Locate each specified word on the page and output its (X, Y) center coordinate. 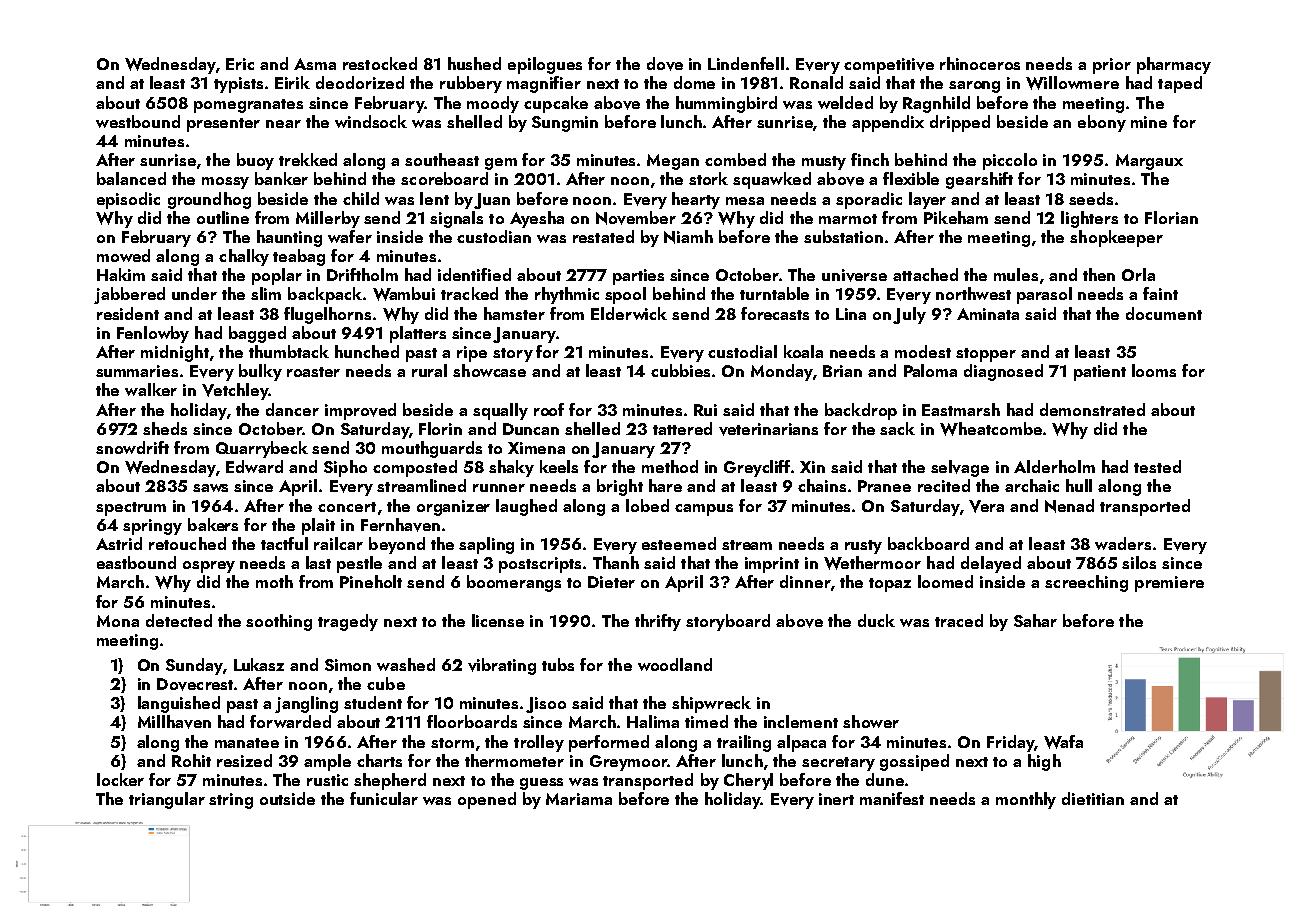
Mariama (579, 799)
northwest (973, 293)
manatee (247, 743)
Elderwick (629, 313)
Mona (118, 621)
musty (824, 163)
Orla (1138, 274)
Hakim (121, 274)
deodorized (360, 82)
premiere (1169, 584)
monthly (1026, 800)
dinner (805, 581)
